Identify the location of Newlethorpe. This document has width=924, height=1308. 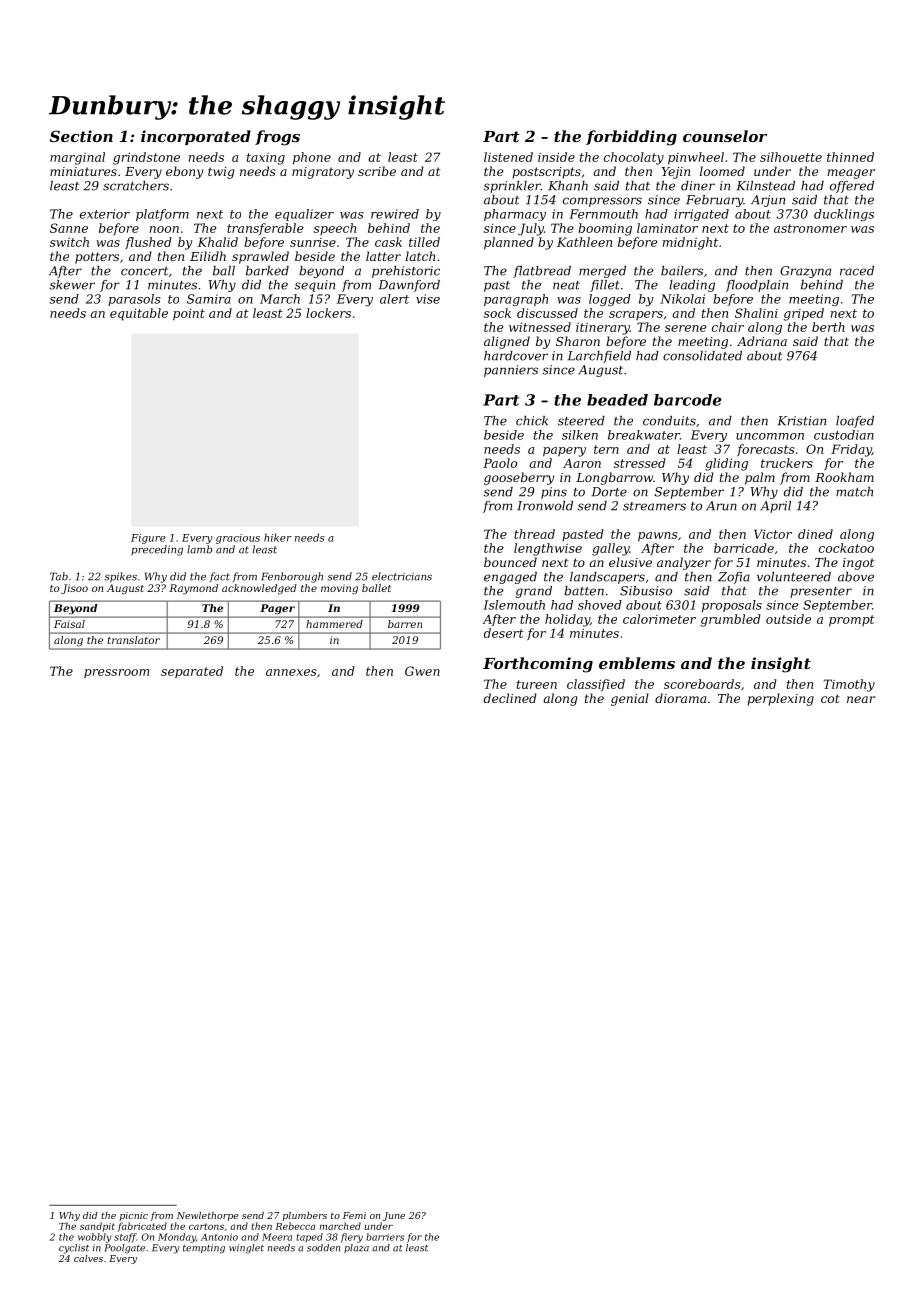
(208, 1216).
